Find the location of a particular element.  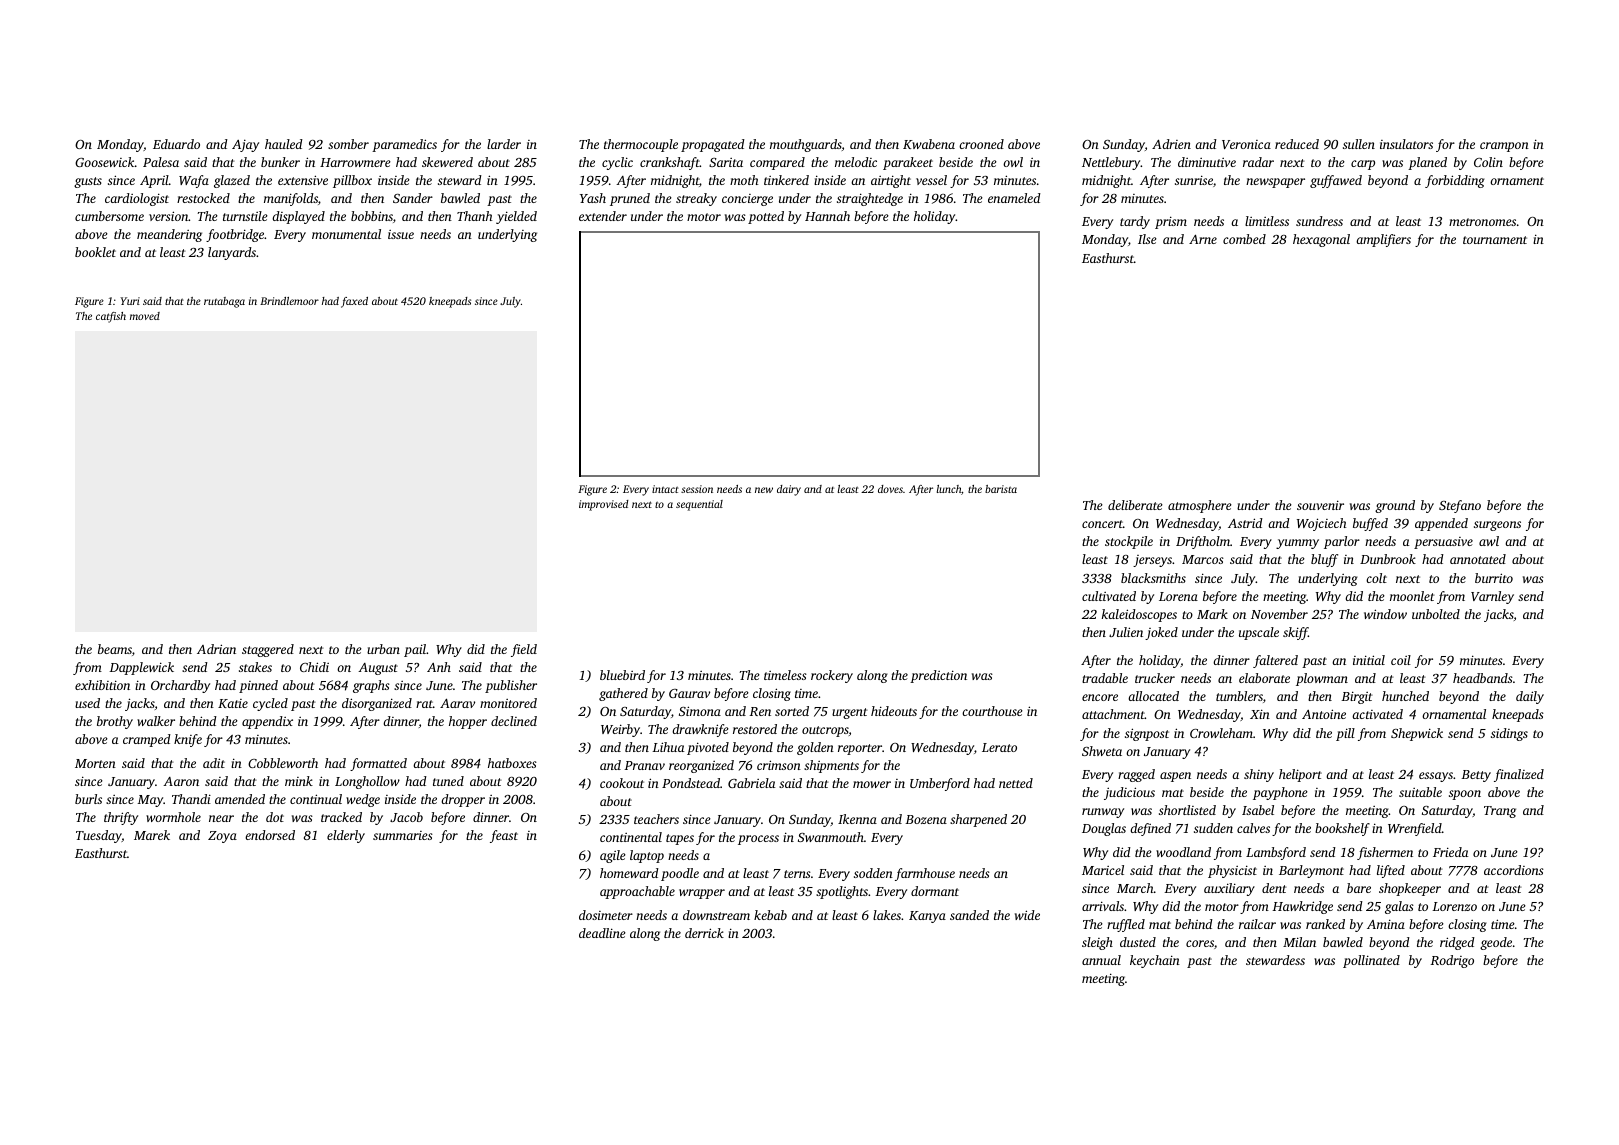

Stefano is located at coordinates (1460, 506).
